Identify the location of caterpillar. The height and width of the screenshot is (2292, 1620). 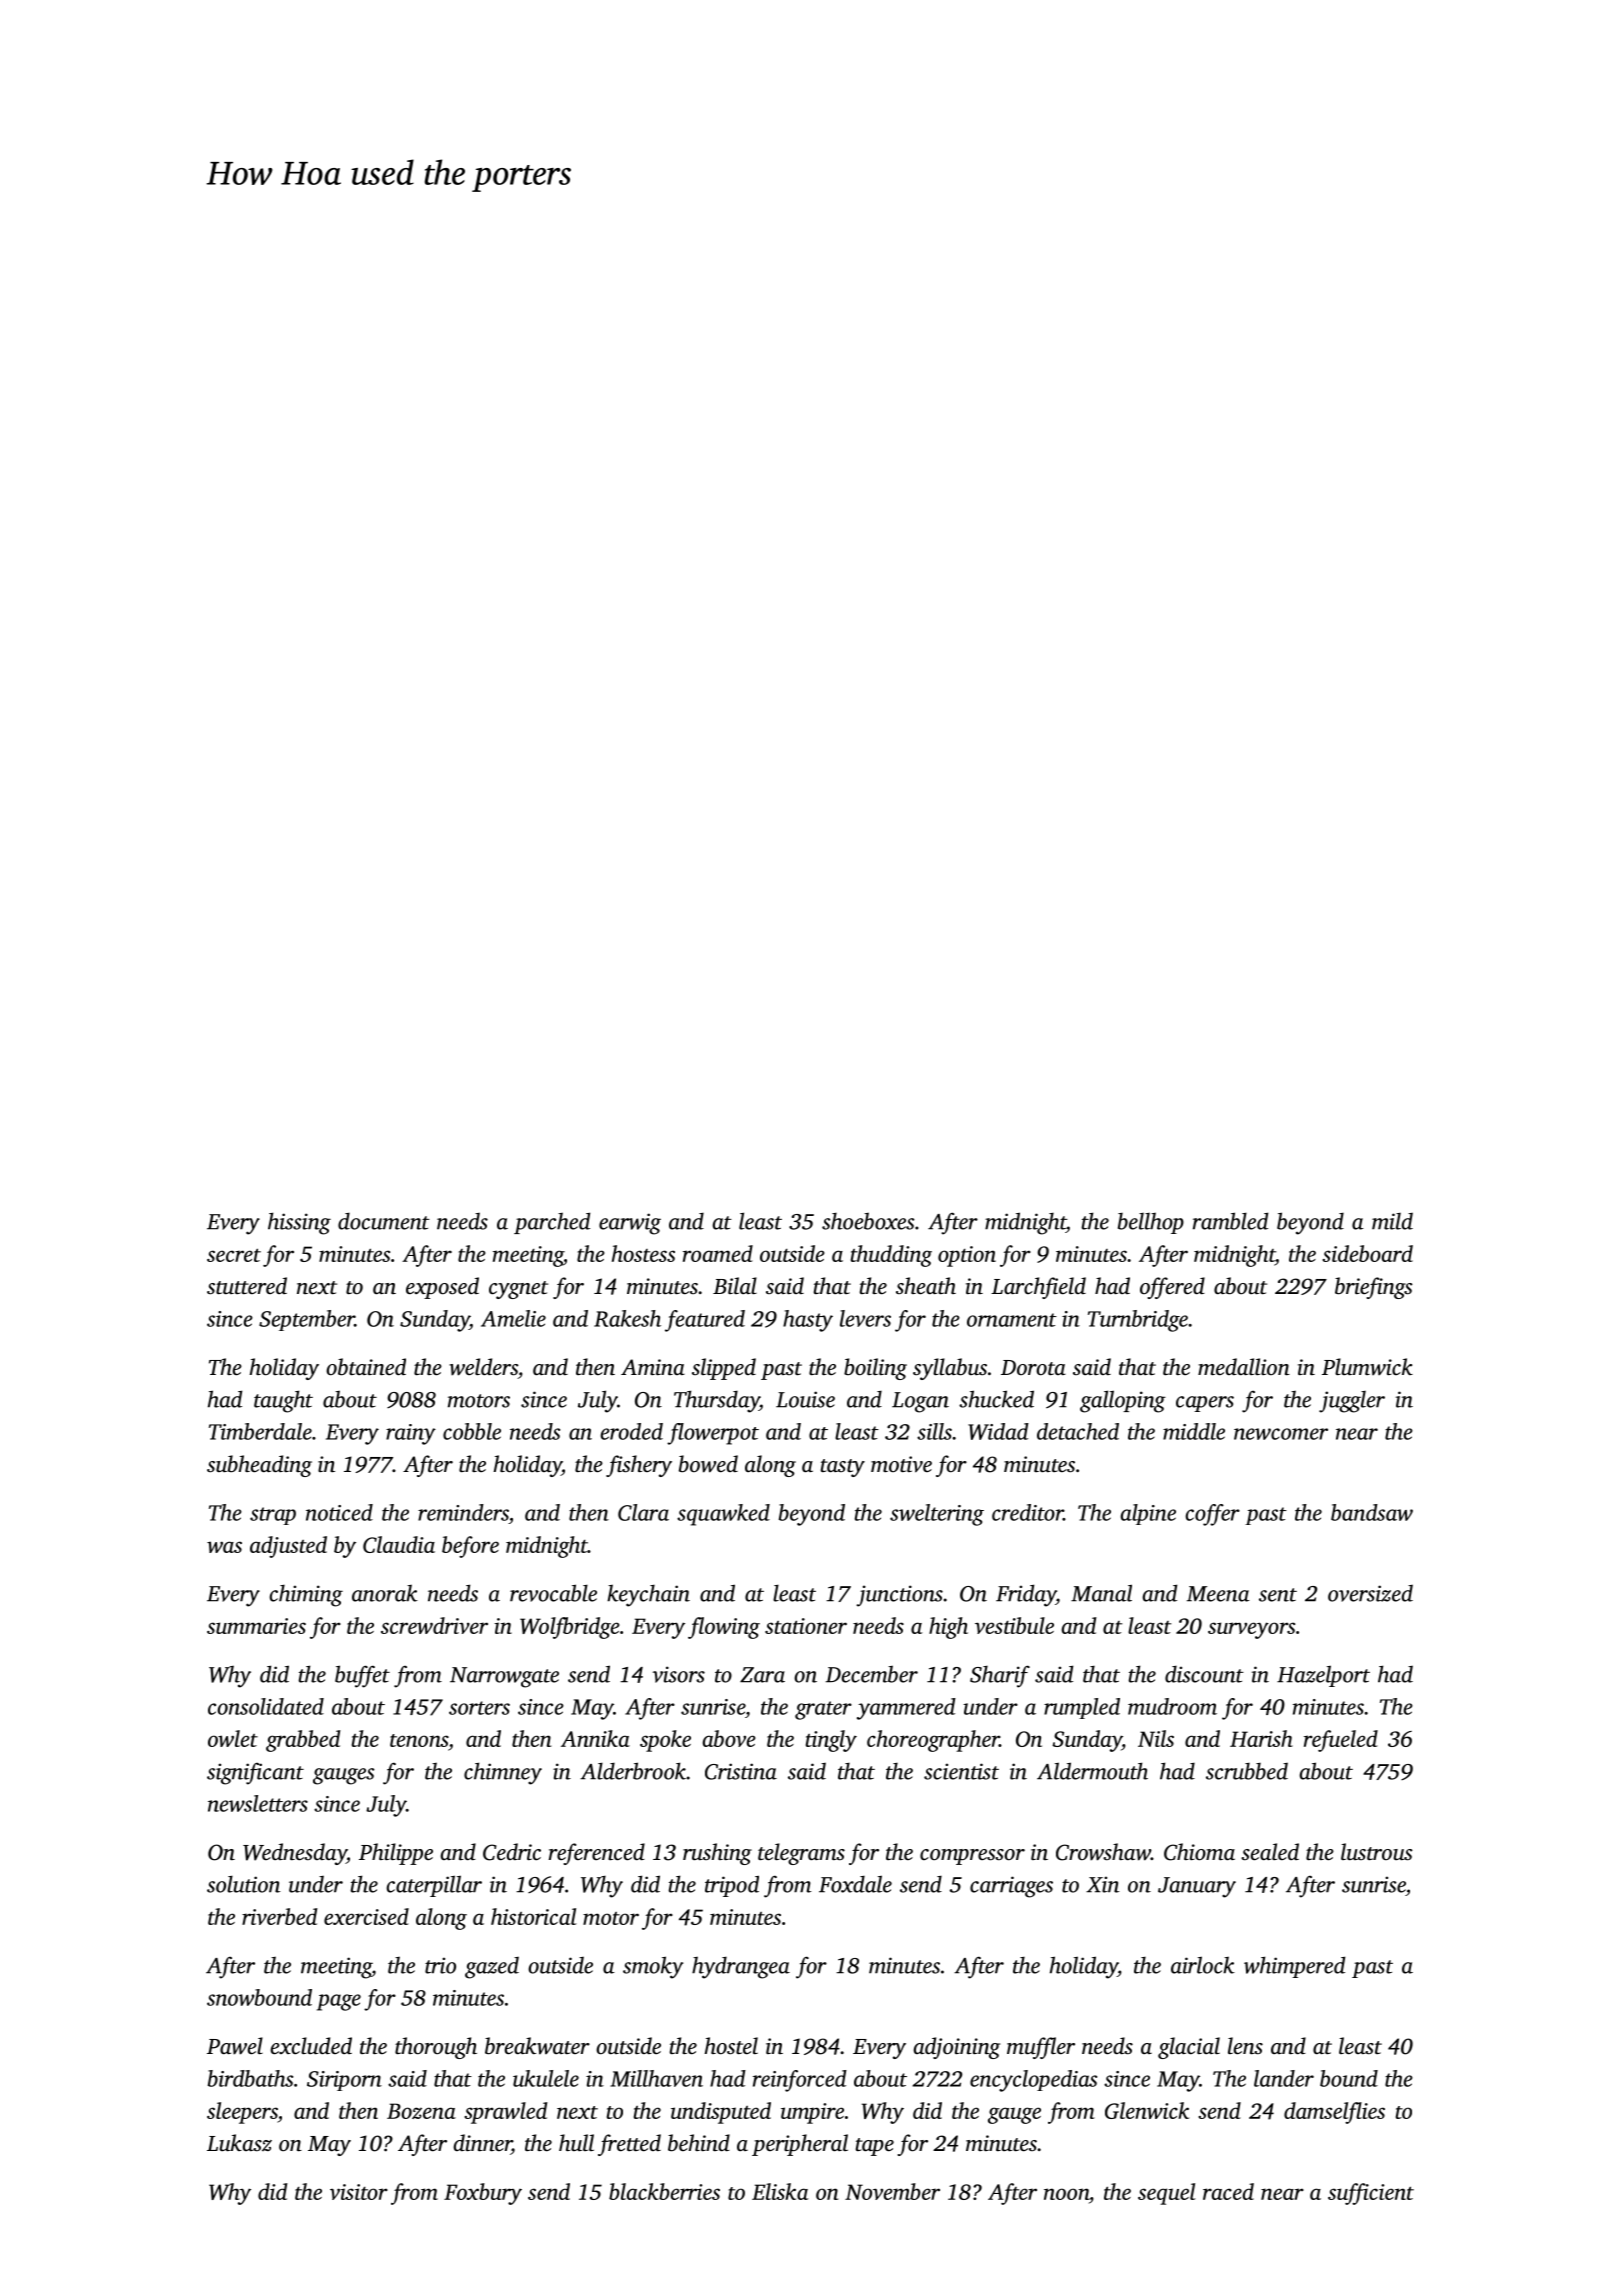
(434, 1886).
